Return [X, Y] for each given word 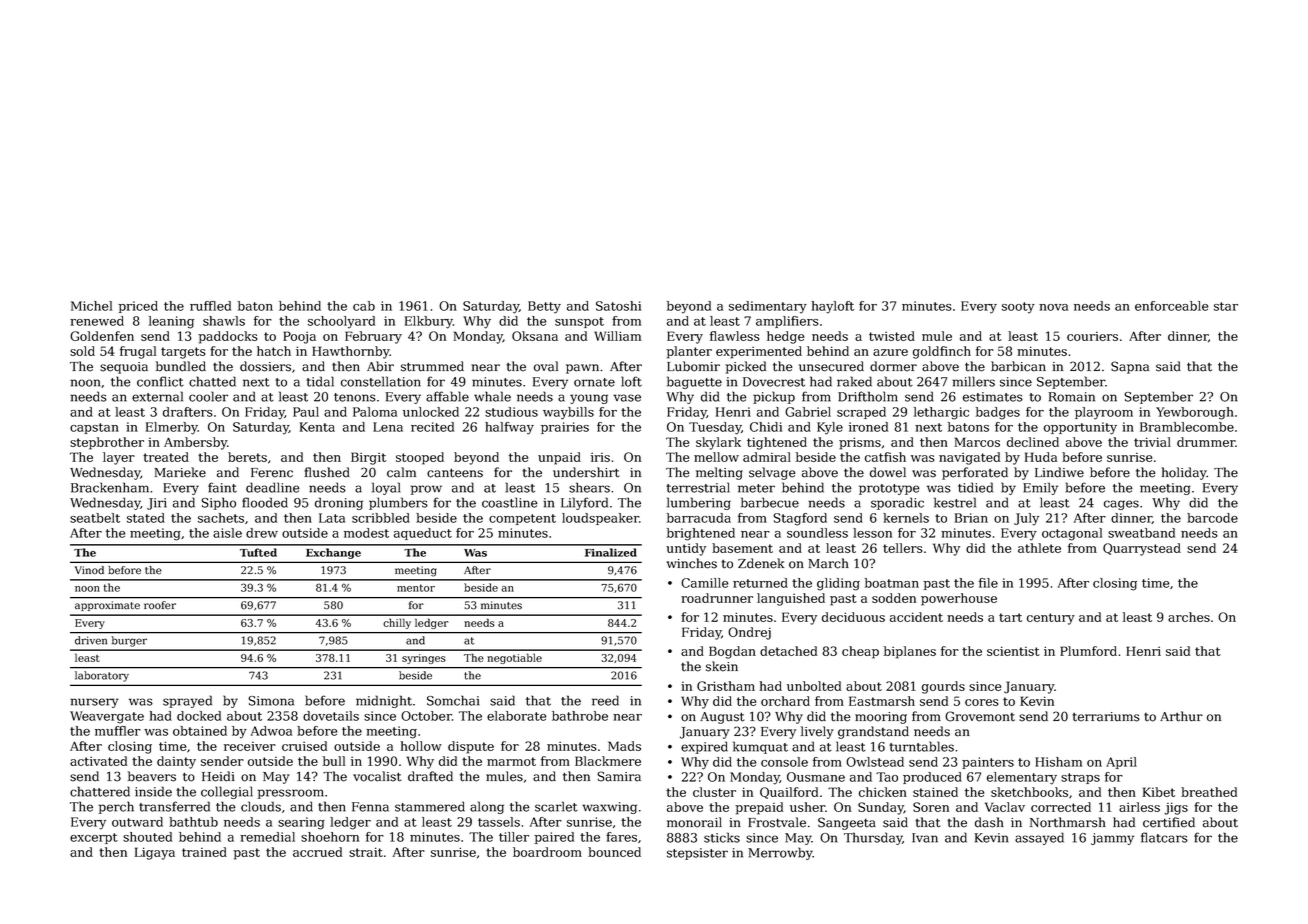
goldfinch [942, 352]
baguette [694, 382]
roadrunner [717, 598]
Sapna [1130, 367]
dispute [471, 747]
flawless [734, 336]
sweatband [1141, 533]
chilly [397, 623]
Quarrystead [1142, 549]
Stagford [800, 519]
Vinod [89, 570]
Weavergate [107, 717]
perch [116, 807]
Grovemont [980, 716]
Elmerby [172, 428]
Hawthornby [351, 352]
